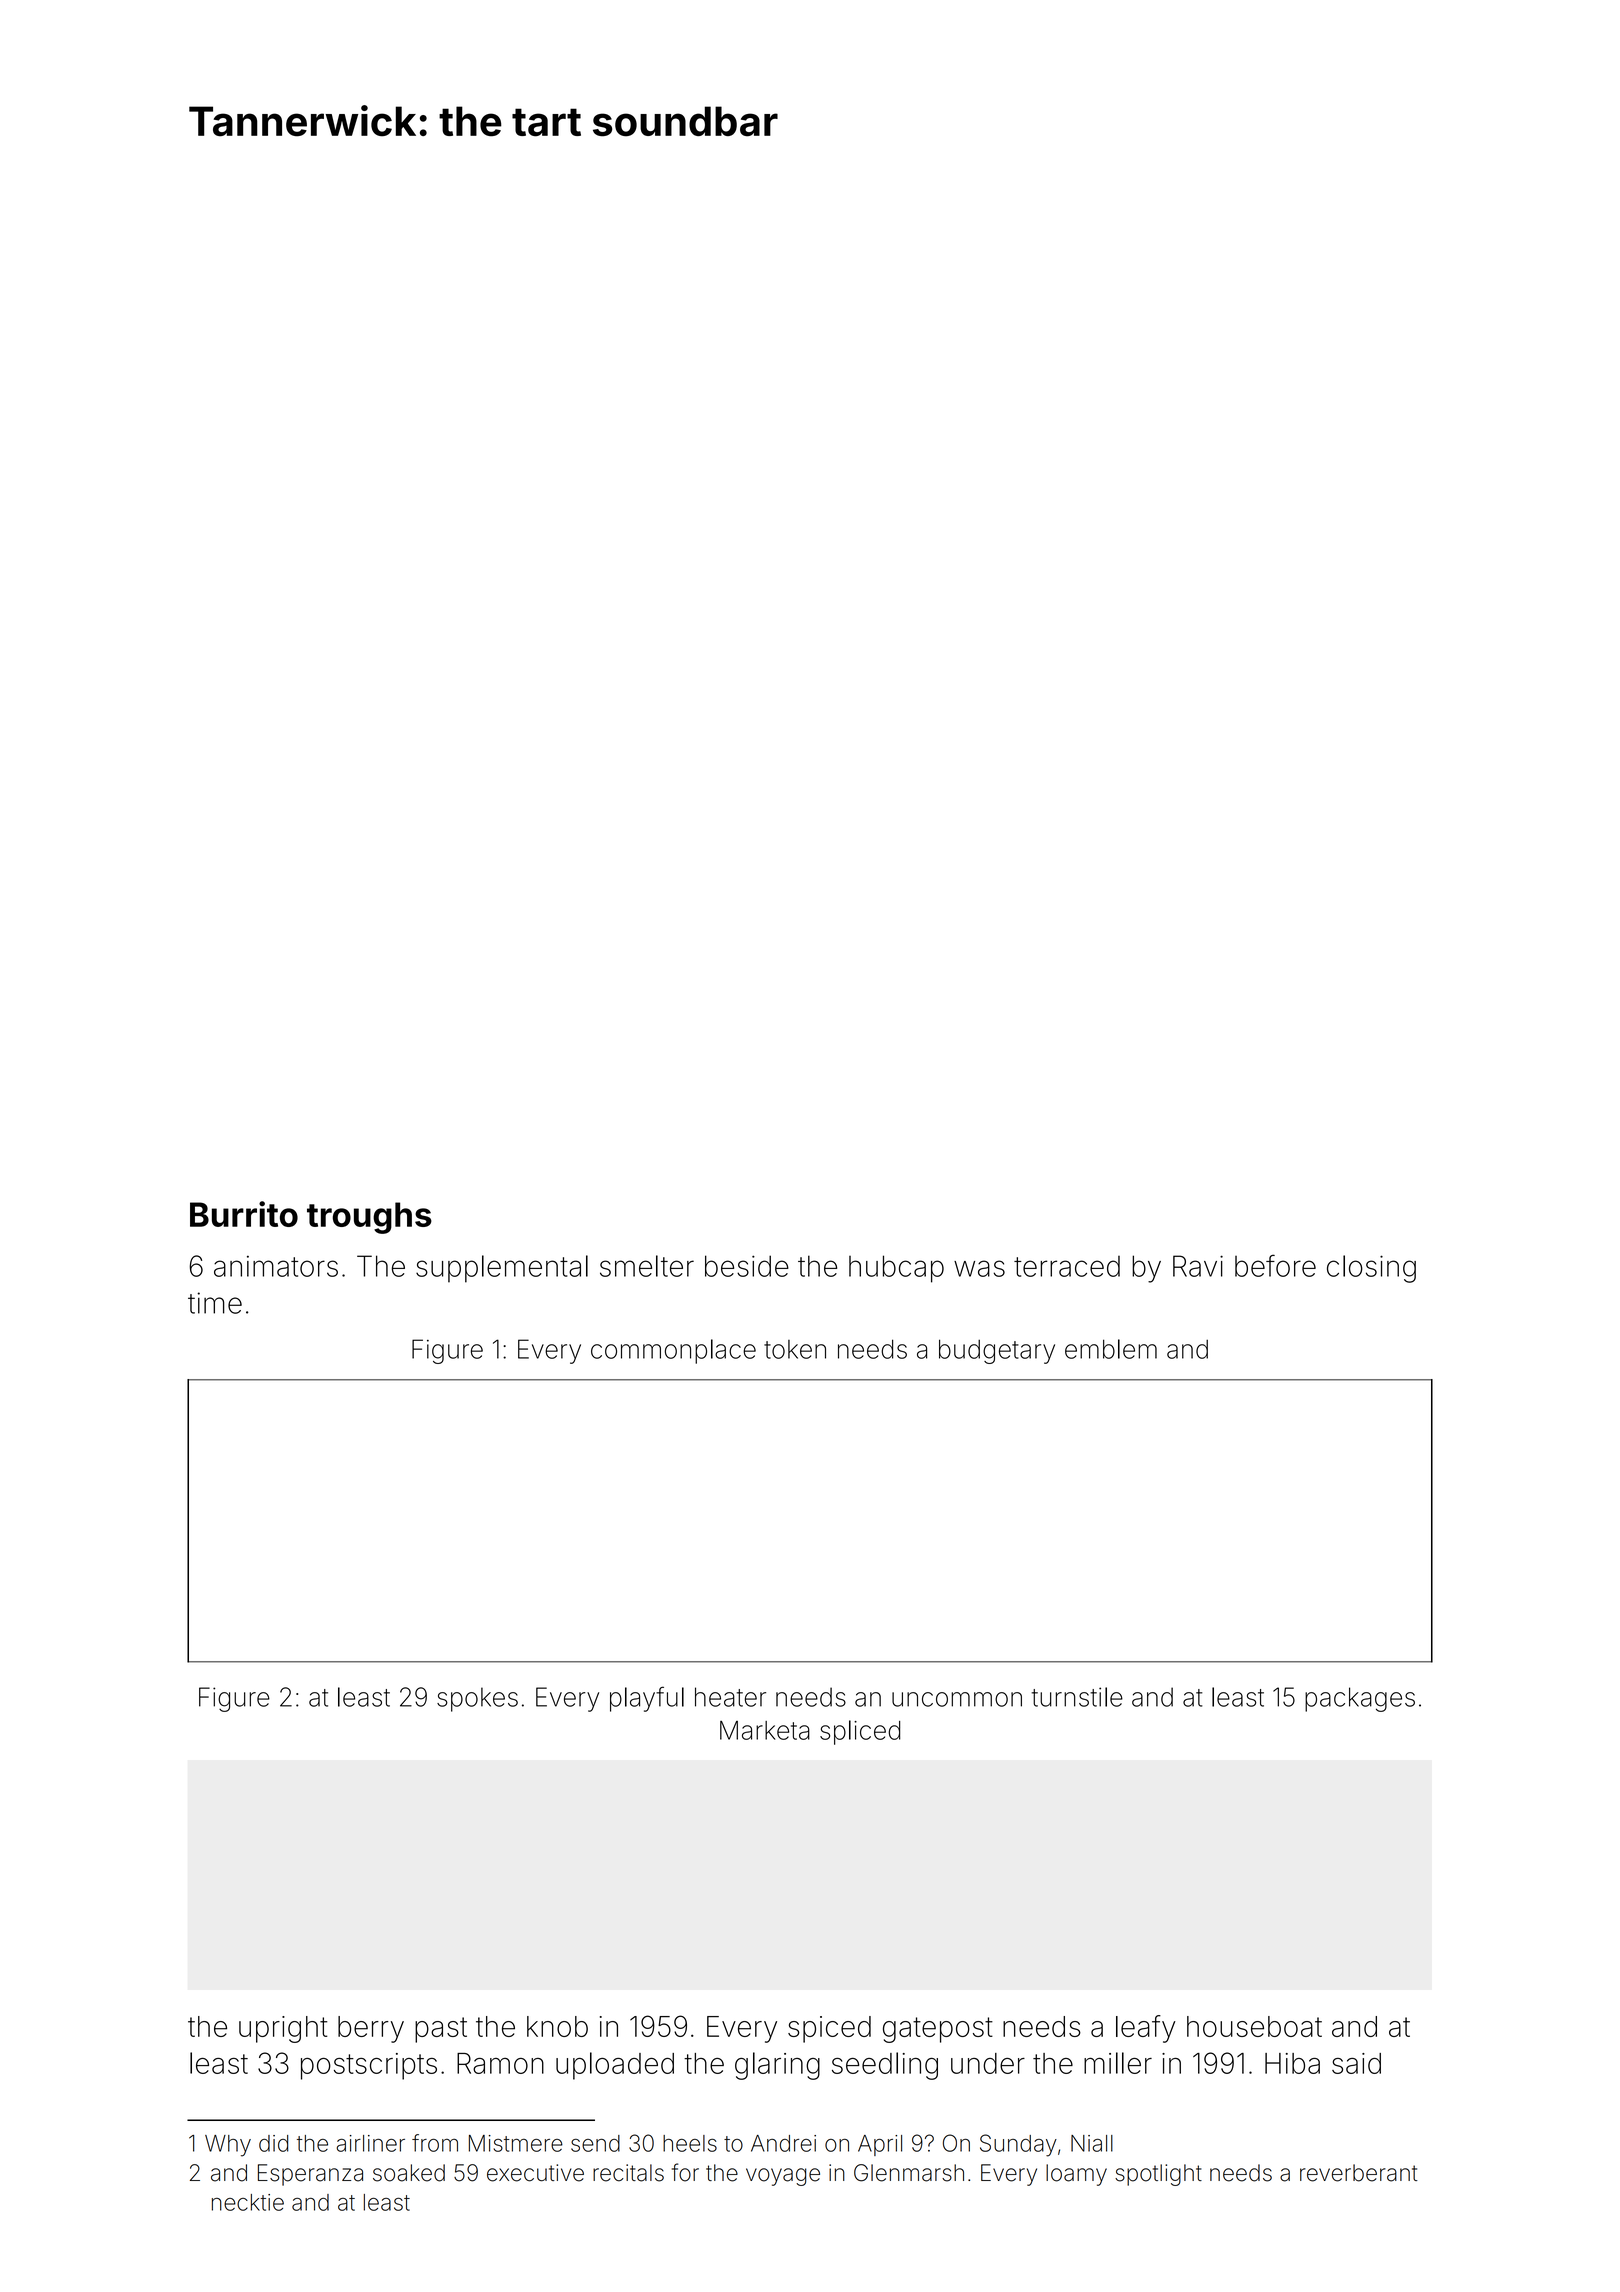 Image resolution: width=1620 pixels, height=2292 pixels. I want to click on spliced, so click(860, 1732).
